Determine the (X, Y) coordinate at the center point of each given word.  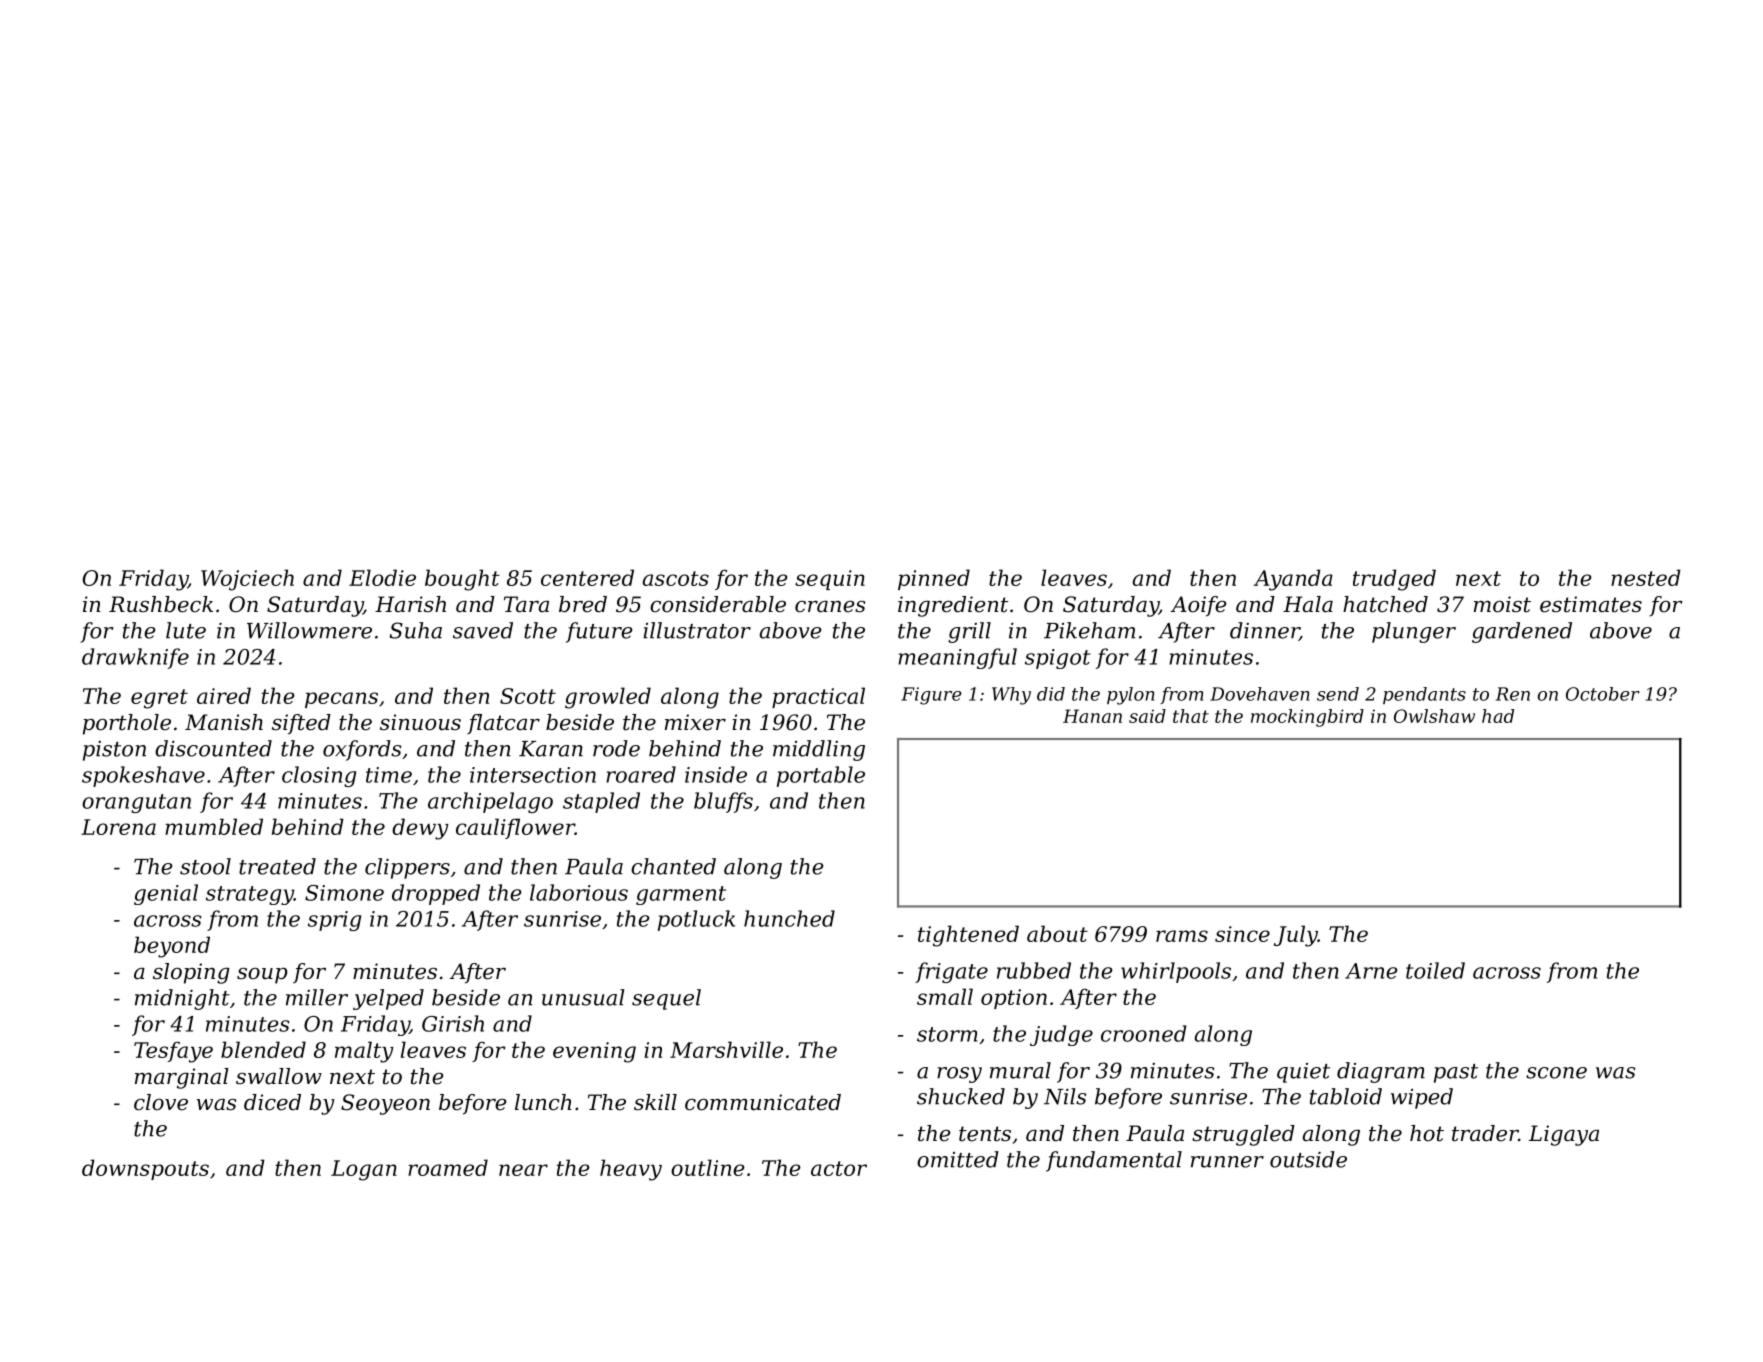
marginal (182, 1078)
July (1296, 936)
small (945, 996)
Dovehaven (1259, 694)
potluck (696, 920)
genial (166, 894)
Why (1011, 696)
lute (186, 630)
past (1456, 1073)
